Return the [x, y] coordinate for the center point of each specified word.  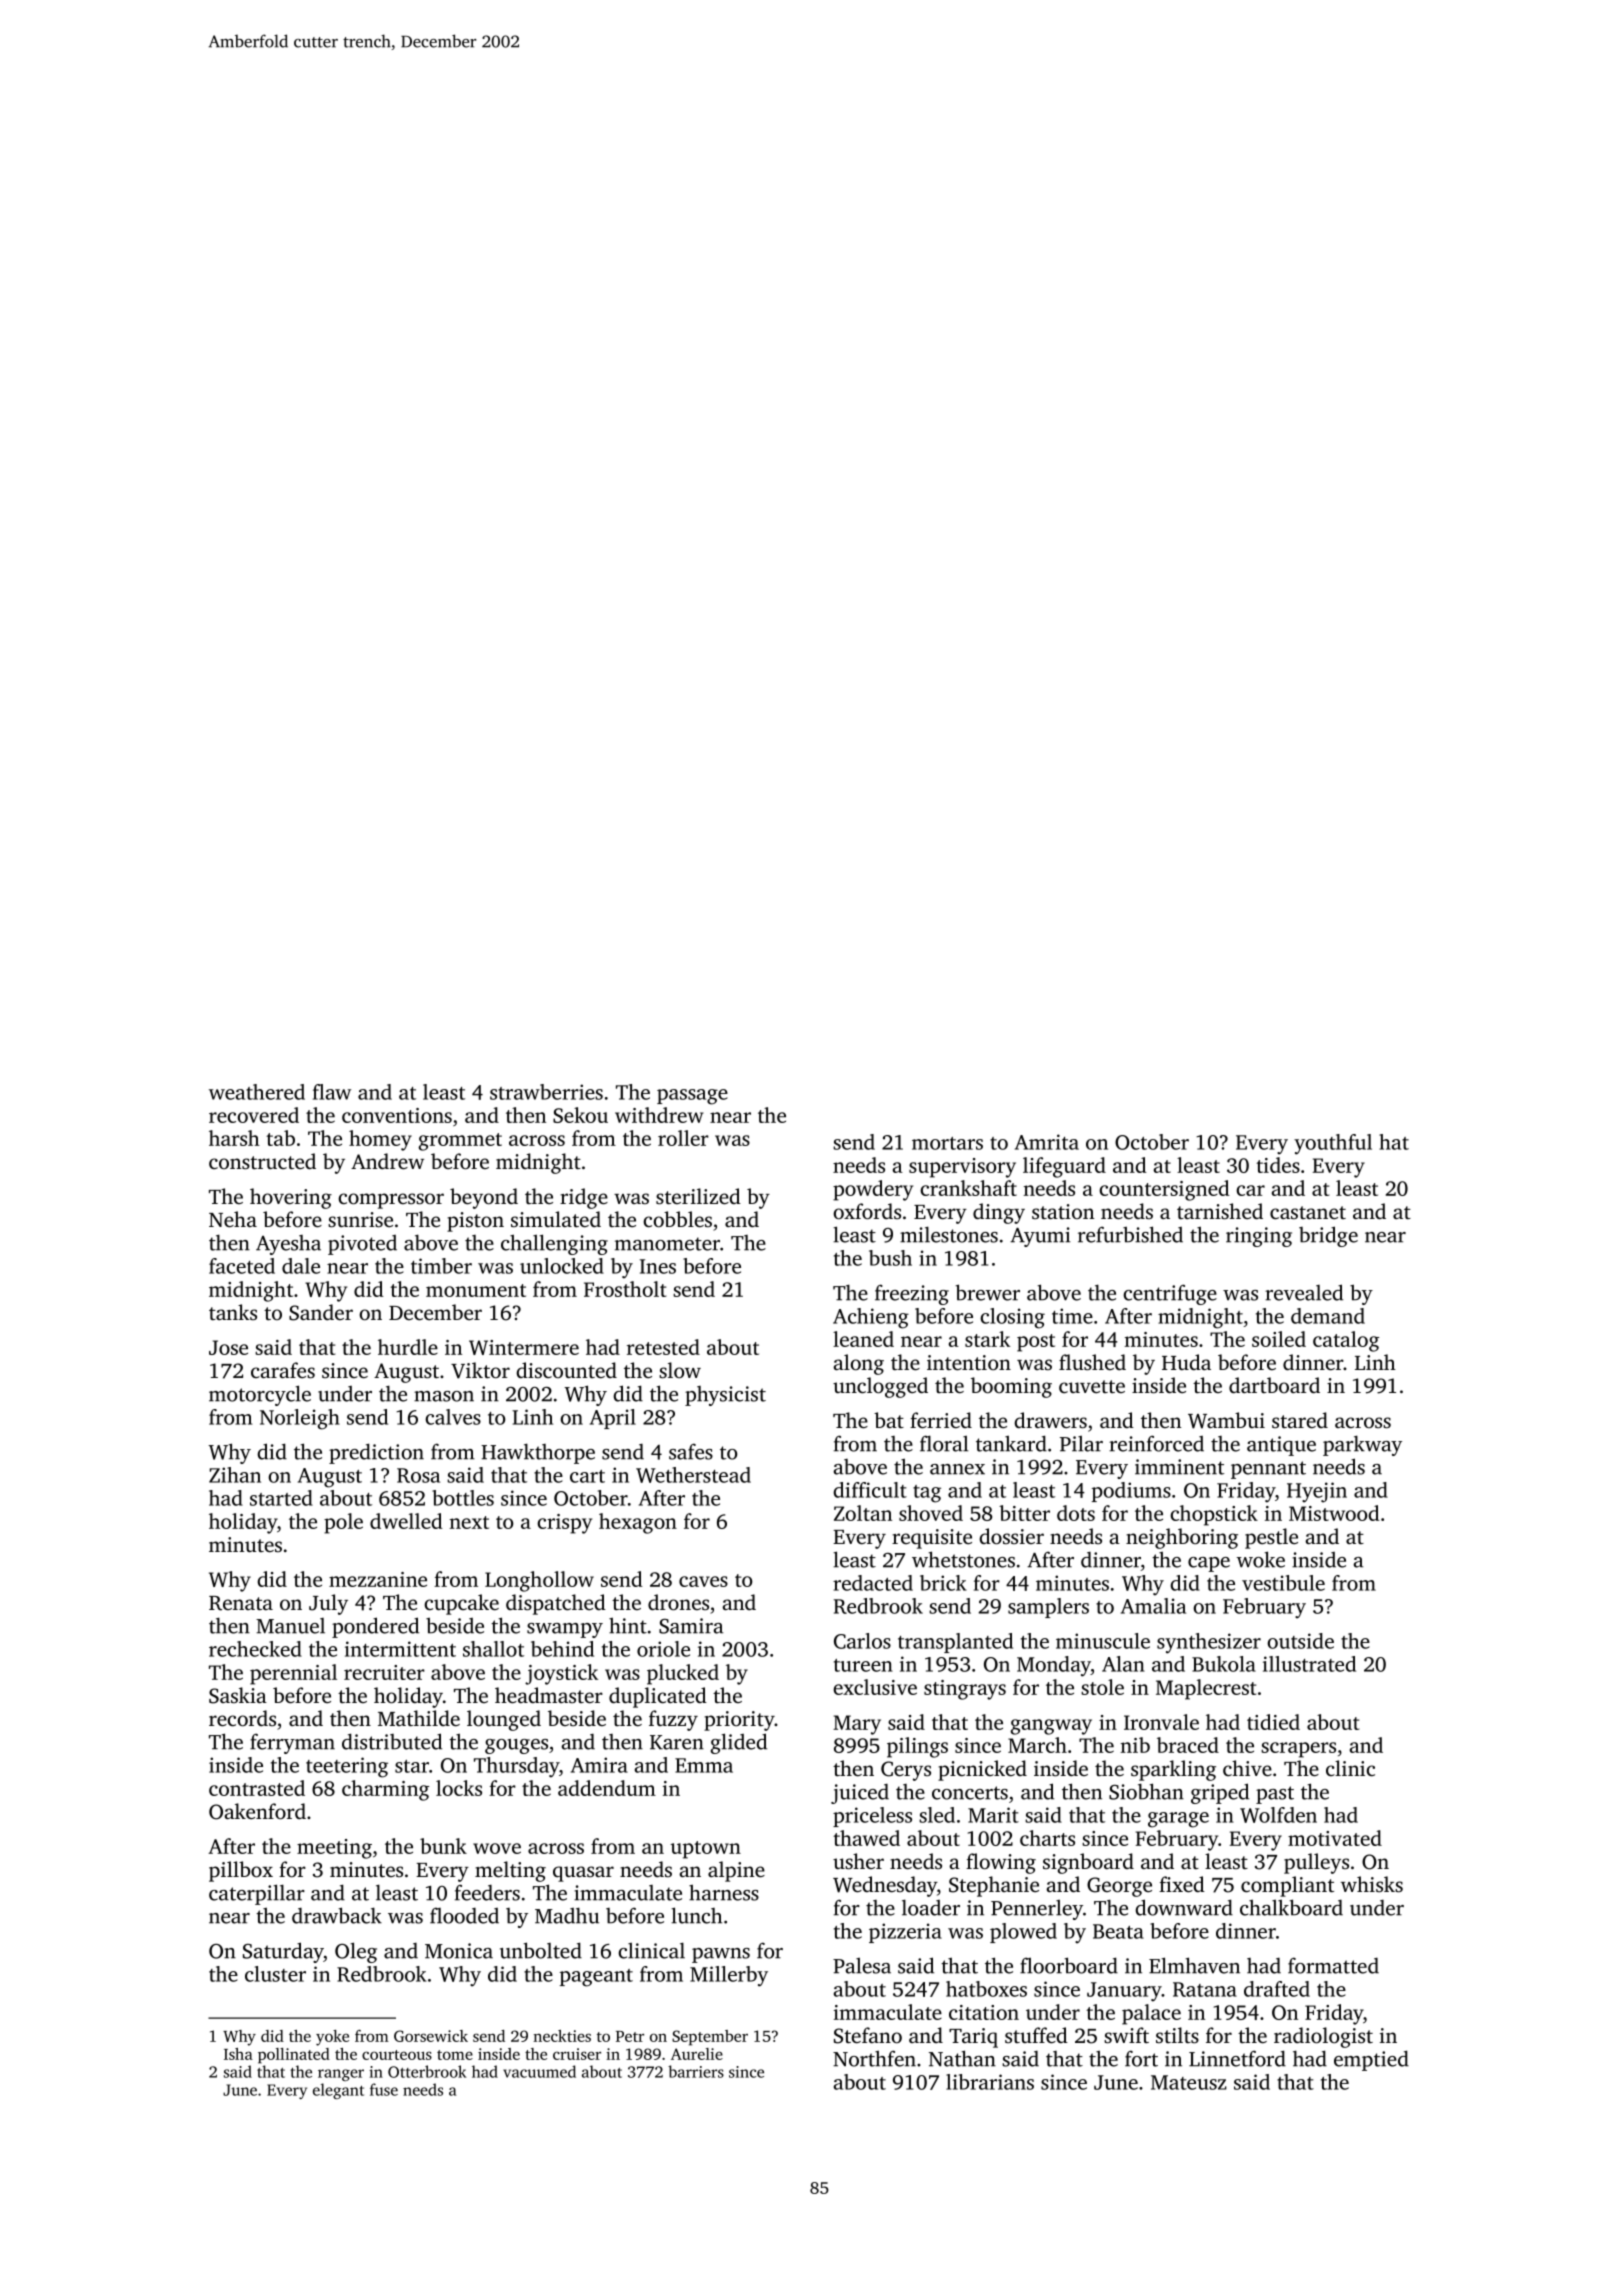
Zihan [235, 1475]
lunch [696, 1915]
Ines [658, 1266]
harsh [234, 1138]
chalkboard [1291, 1907]
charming [385, 1790]
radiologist [1323, 2037]
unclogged [880, 1387]
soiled [1279, 1339]
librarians [990, 2082]
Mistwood [1334, 1513]
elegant [338, 2091]
